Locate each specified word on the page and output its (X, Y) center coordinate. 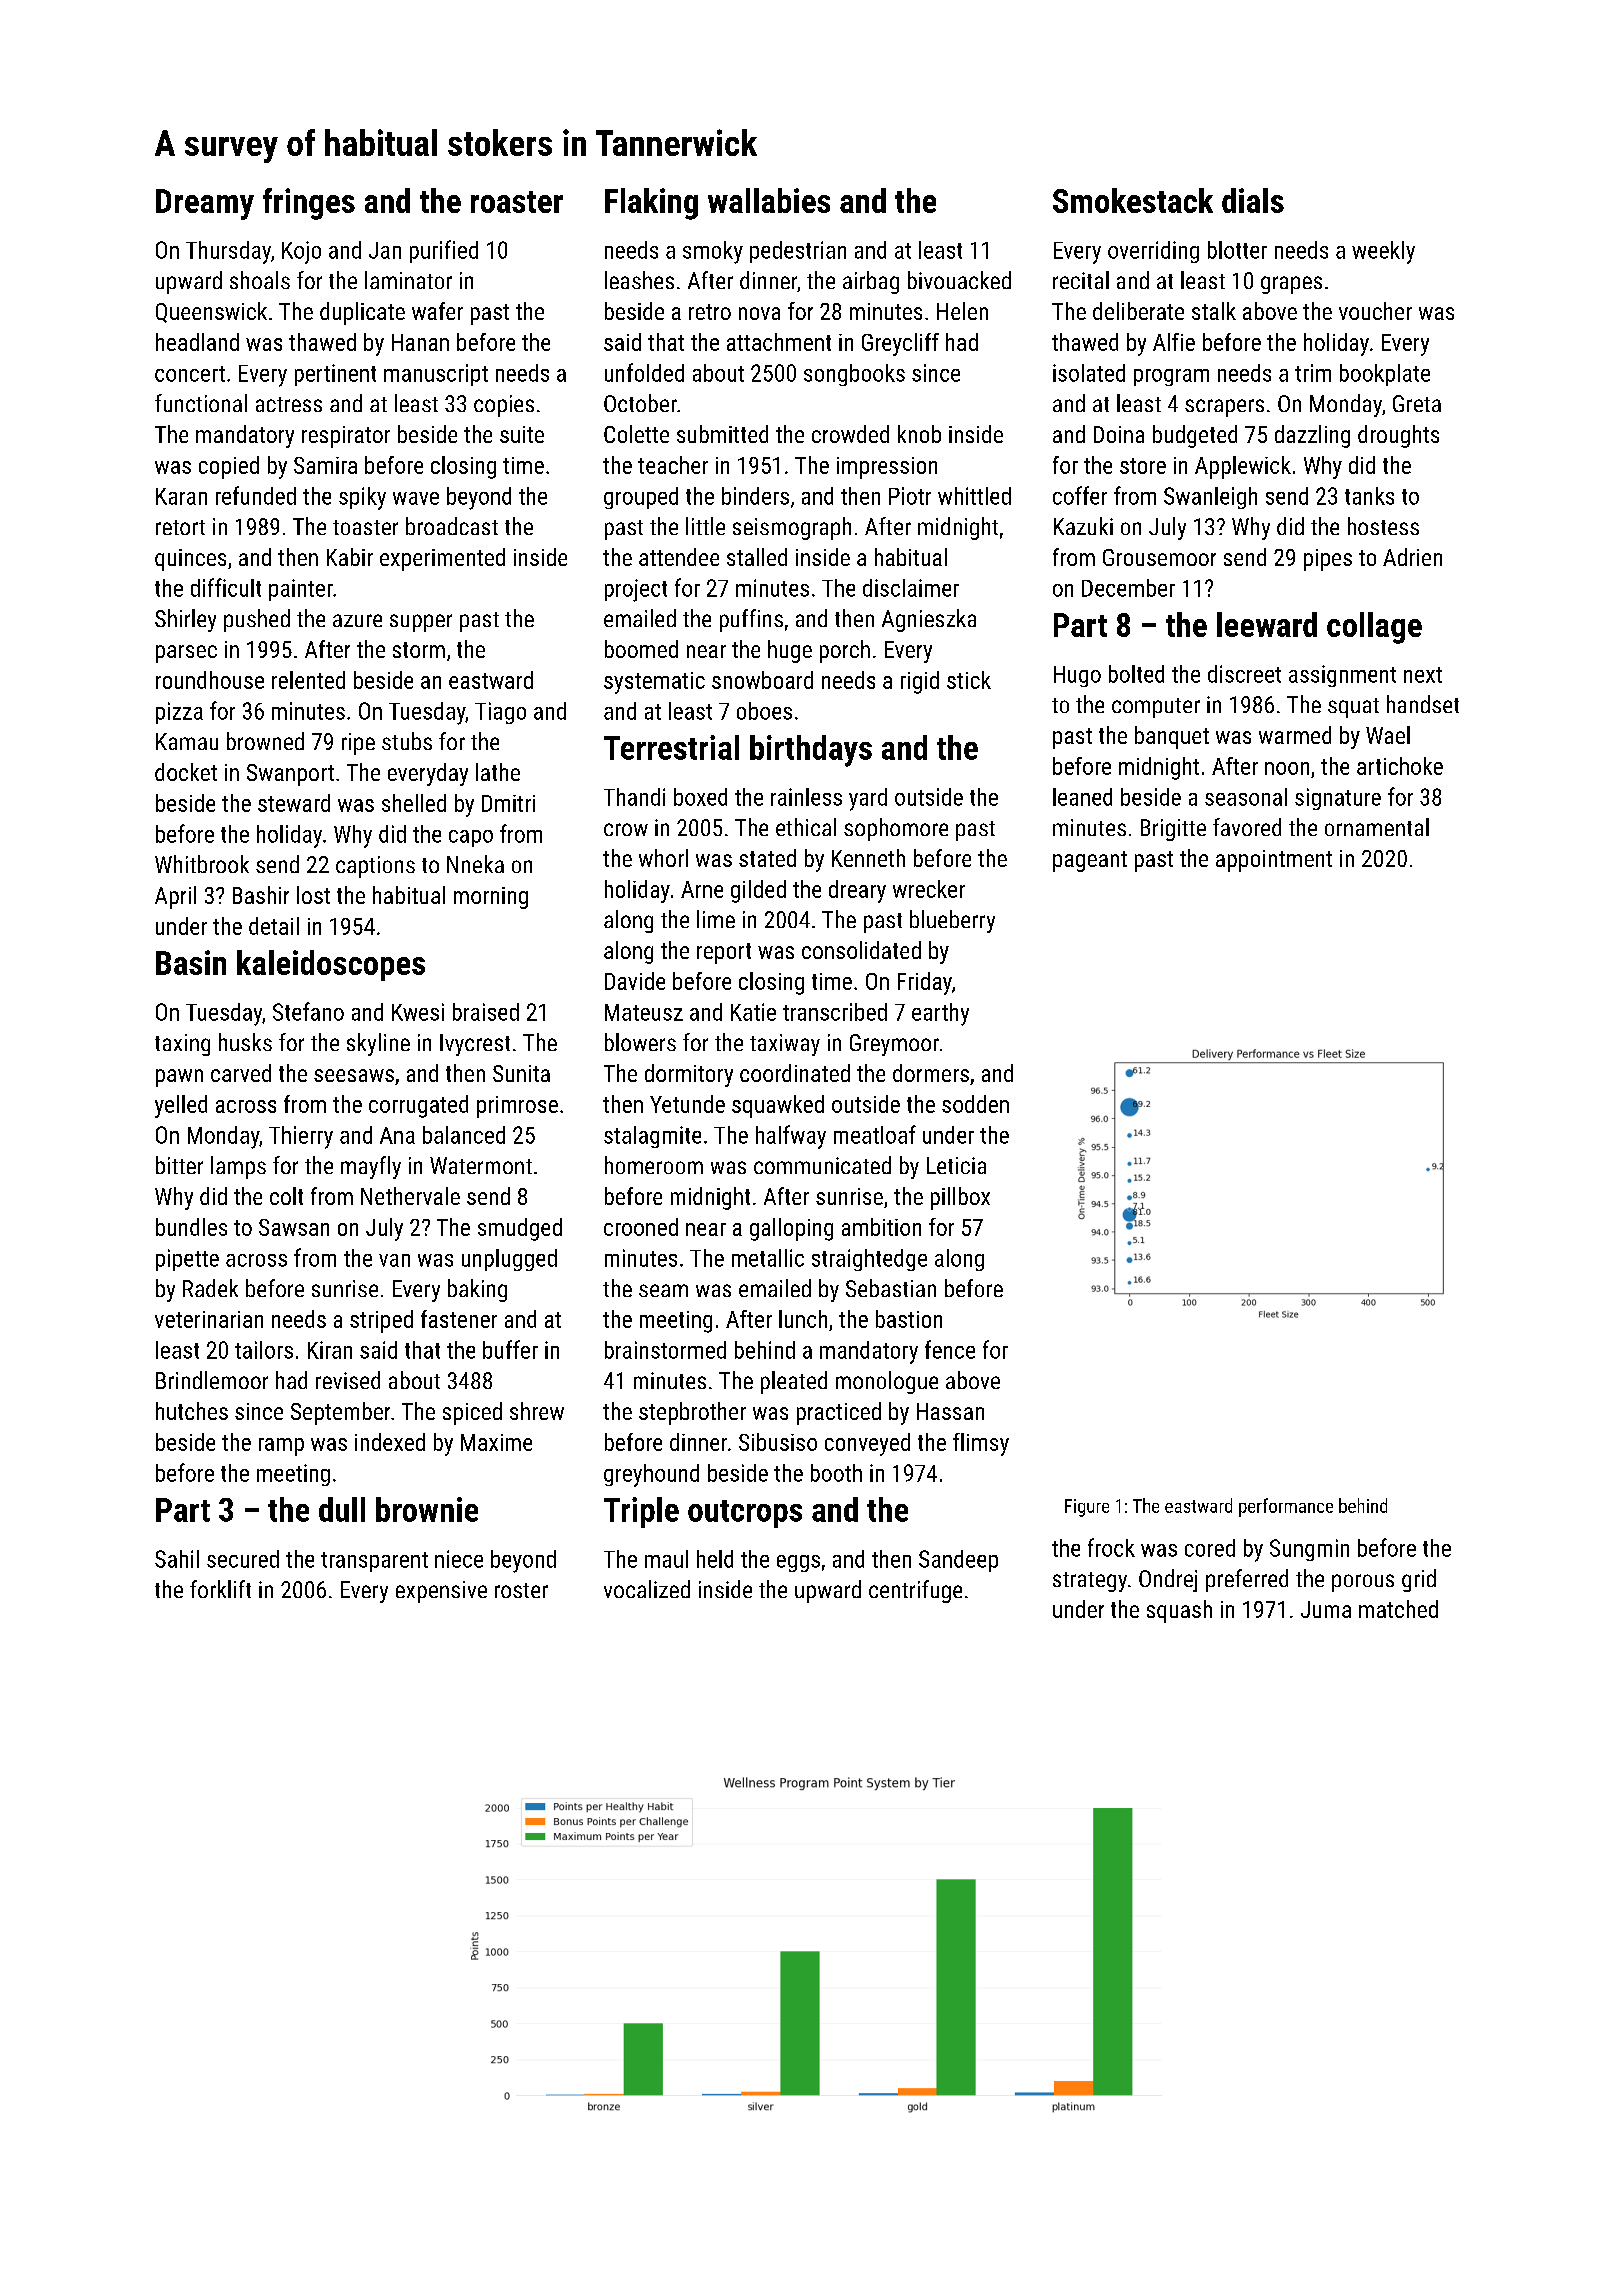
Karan (181, 496)
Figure (1087, 1508)
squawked (778, 1106)
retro (710, 312)
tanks (1369, 496)
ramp (281, 1447)
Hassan (950, 1411)
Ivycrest (475, 1045)
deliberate (1138, 311)
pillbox (960, 1198)
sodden (975, 1104)
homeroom (654, 1165)
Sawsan (294, 1227)
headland (197, 342)
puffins (751, 620)
